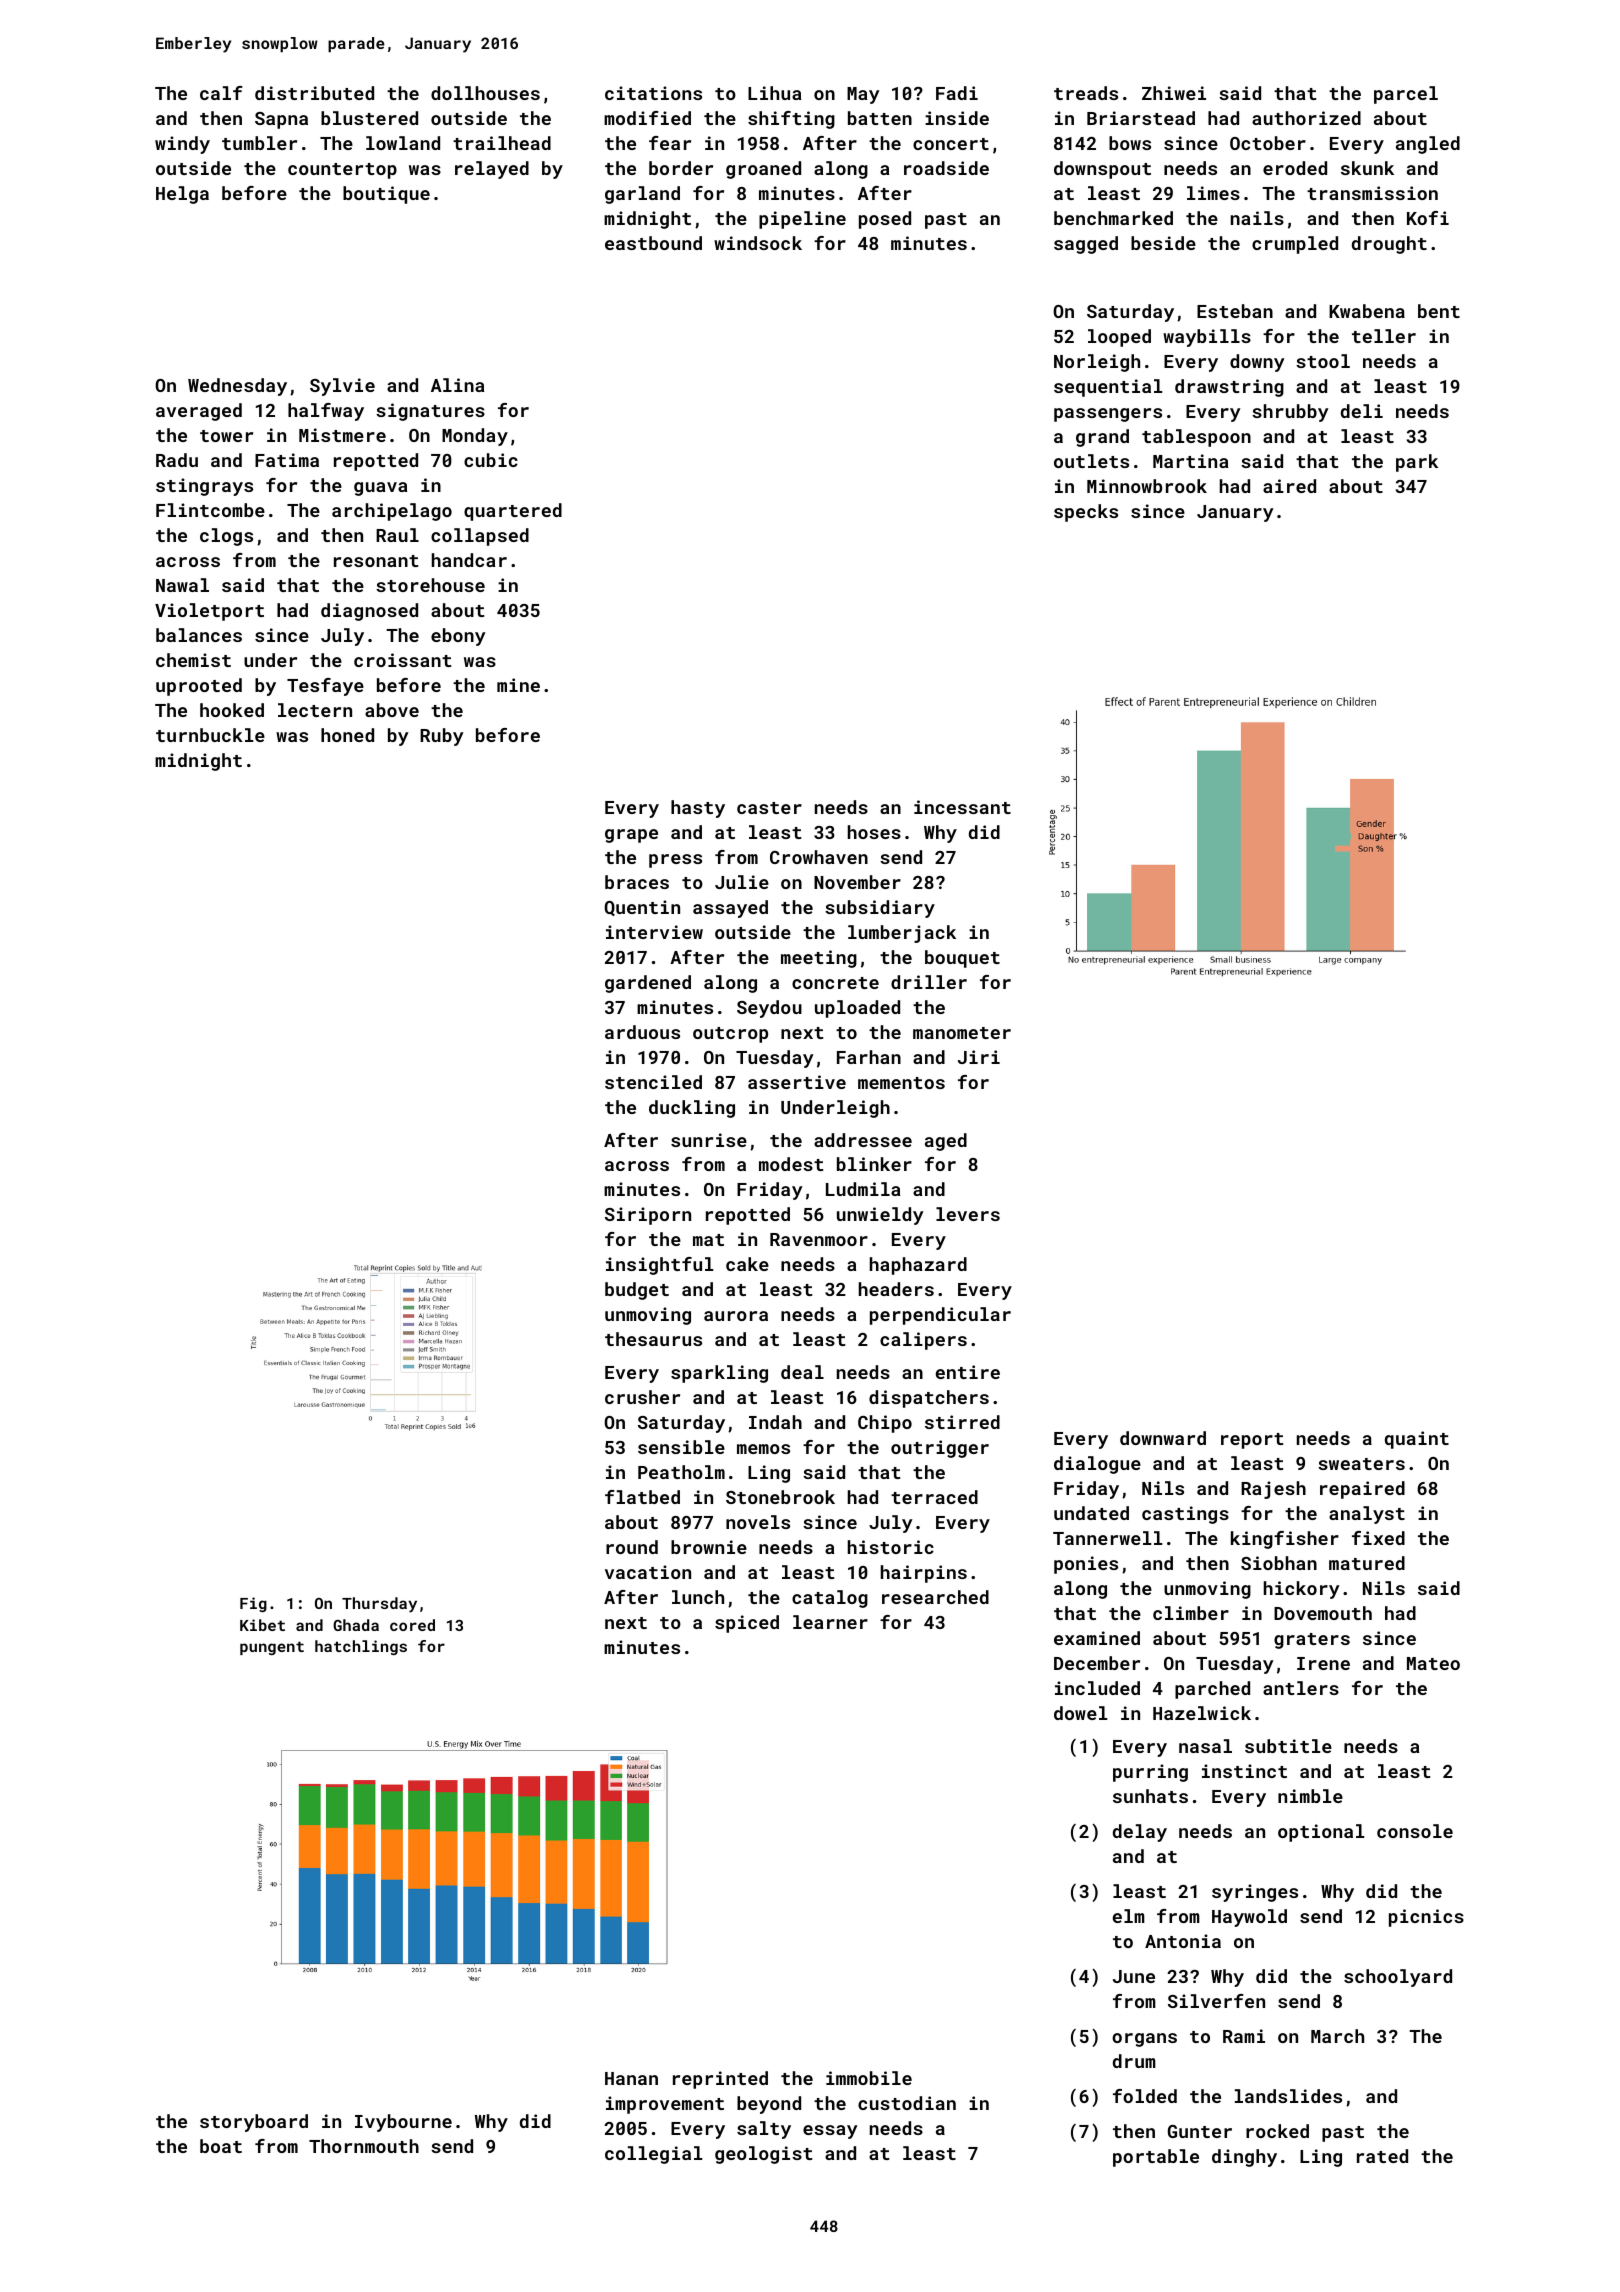  I want to click on Silverfen, so click(1216, 2001).
